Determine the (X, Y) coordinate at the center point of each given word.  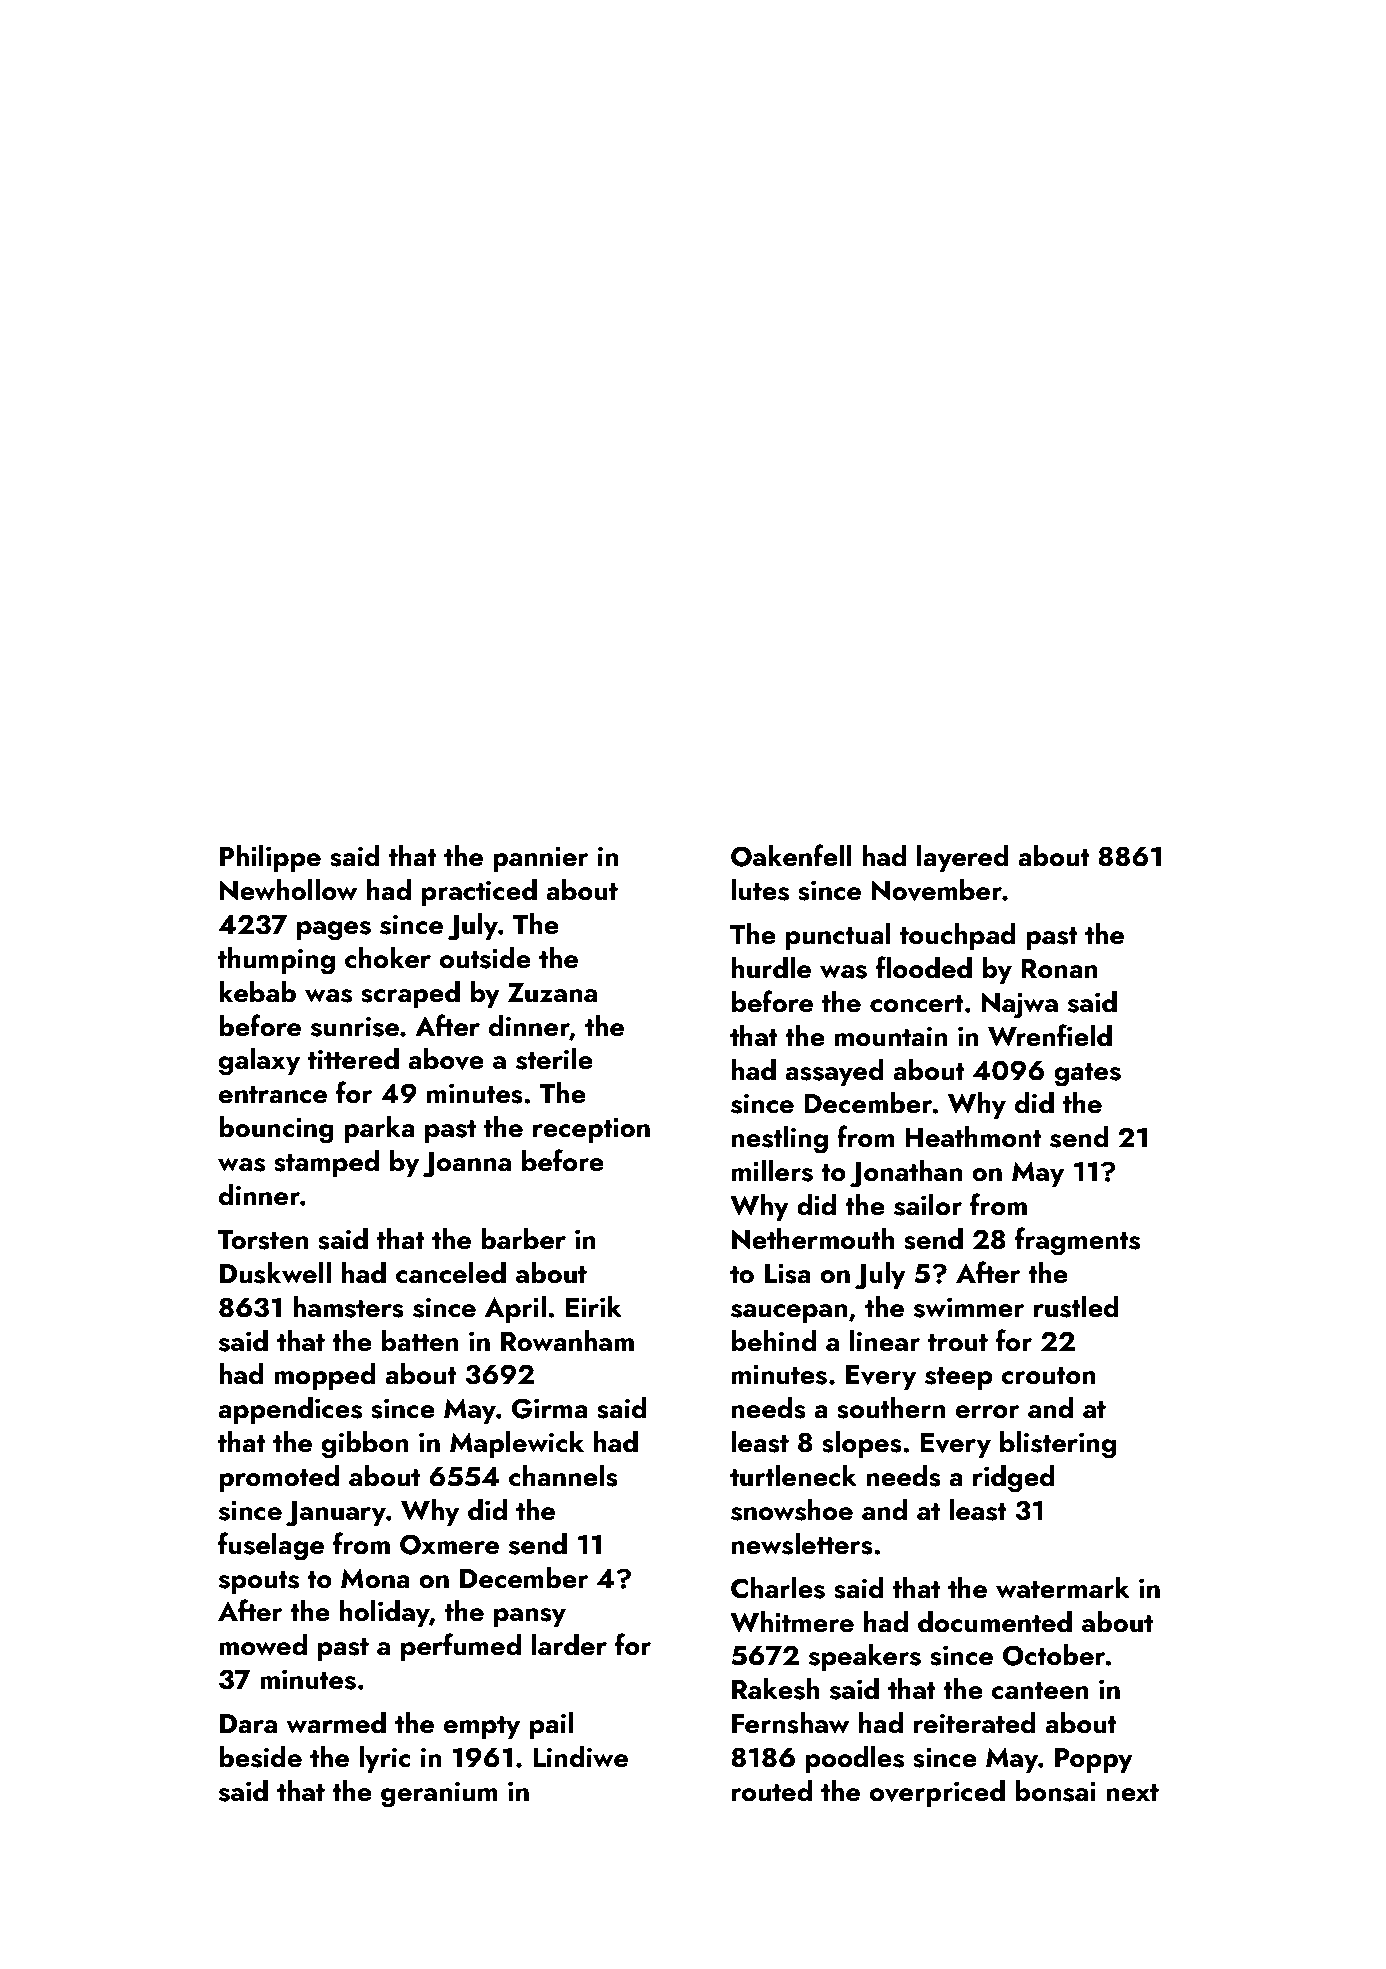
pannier (541, 859)
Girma (549, 1408)
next (1132, 1793)
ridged (1013, 1479)
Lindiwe (580, 1757)
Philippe (270, 858)
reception (591, 1130)
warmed (336, 1723)
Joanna (467, 1165)
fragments (1077, 1241)
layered (962, 858)
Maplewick (517, 1444)
